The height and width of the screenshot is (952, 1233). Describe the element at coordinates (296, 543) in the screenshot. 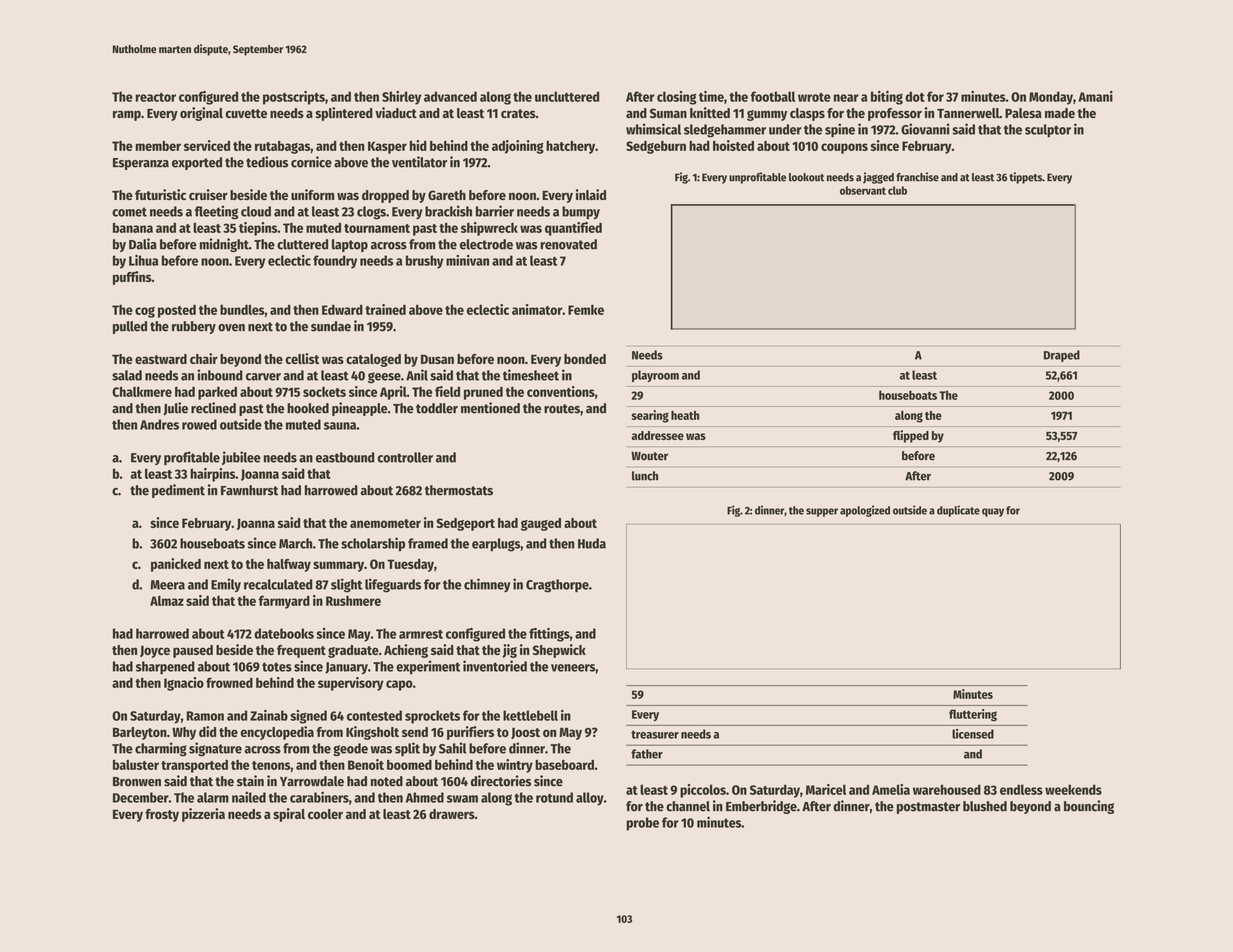

I see `March` at that location.
